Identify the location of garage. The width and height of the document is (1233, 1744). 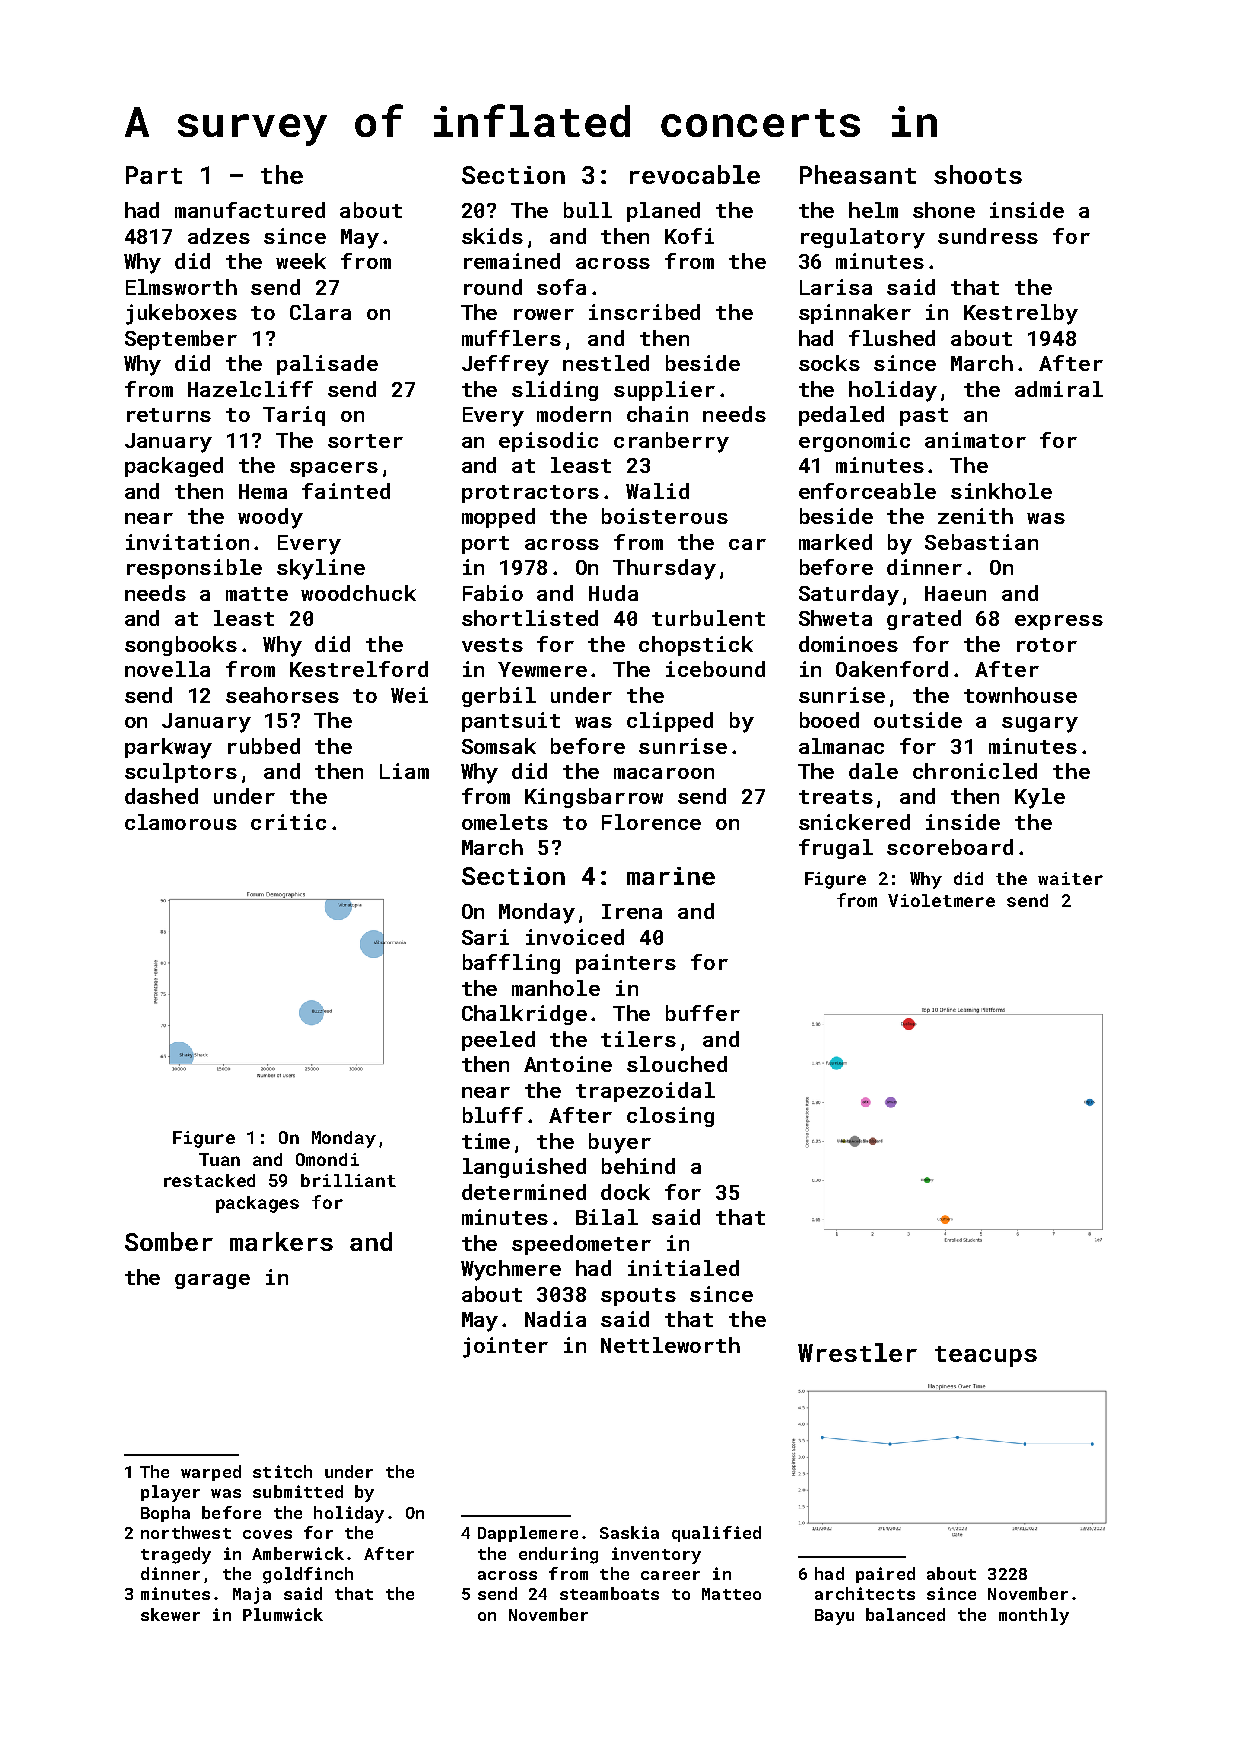
(212, 1281).
